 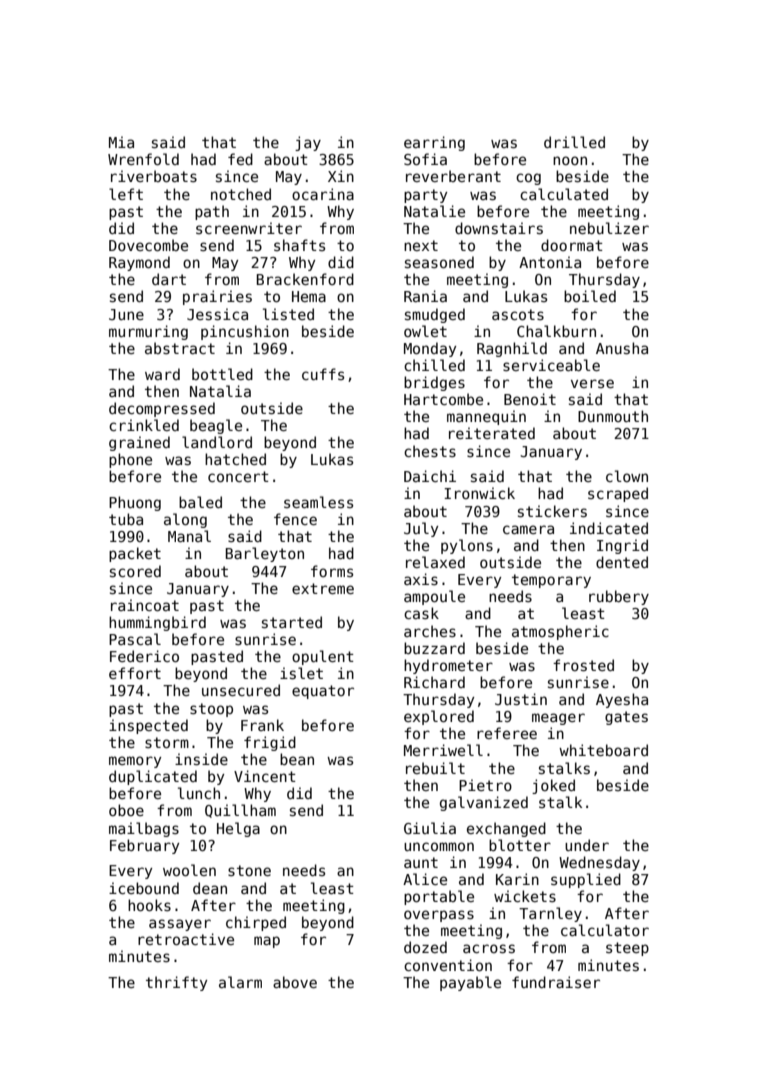 What do you see at coordinates (241, 690) in the screenshot?
I see `unsecured` at bounding box center [241, 690].
